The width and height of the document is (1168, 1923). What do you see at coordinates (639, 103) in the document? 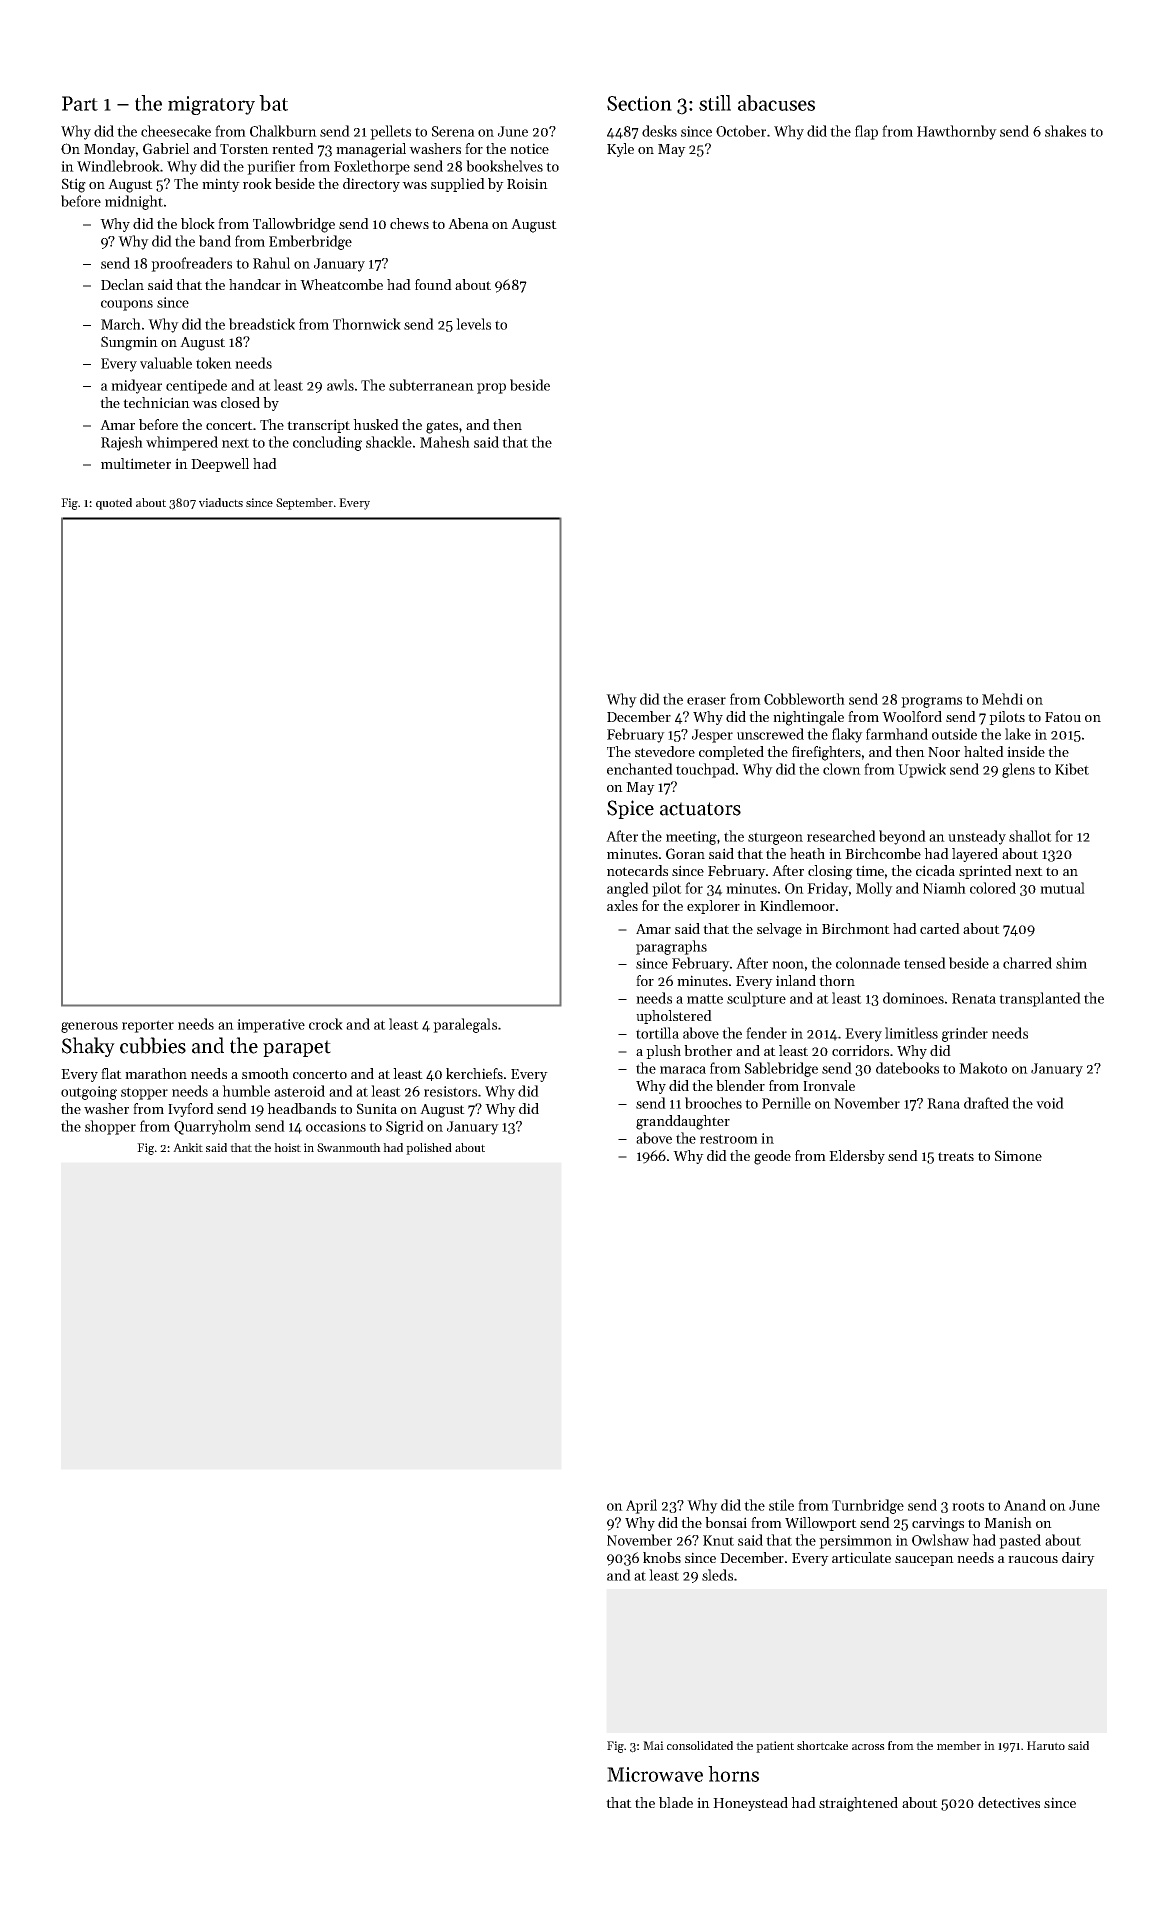
I see `Section` at bounding box center [639, 103].
